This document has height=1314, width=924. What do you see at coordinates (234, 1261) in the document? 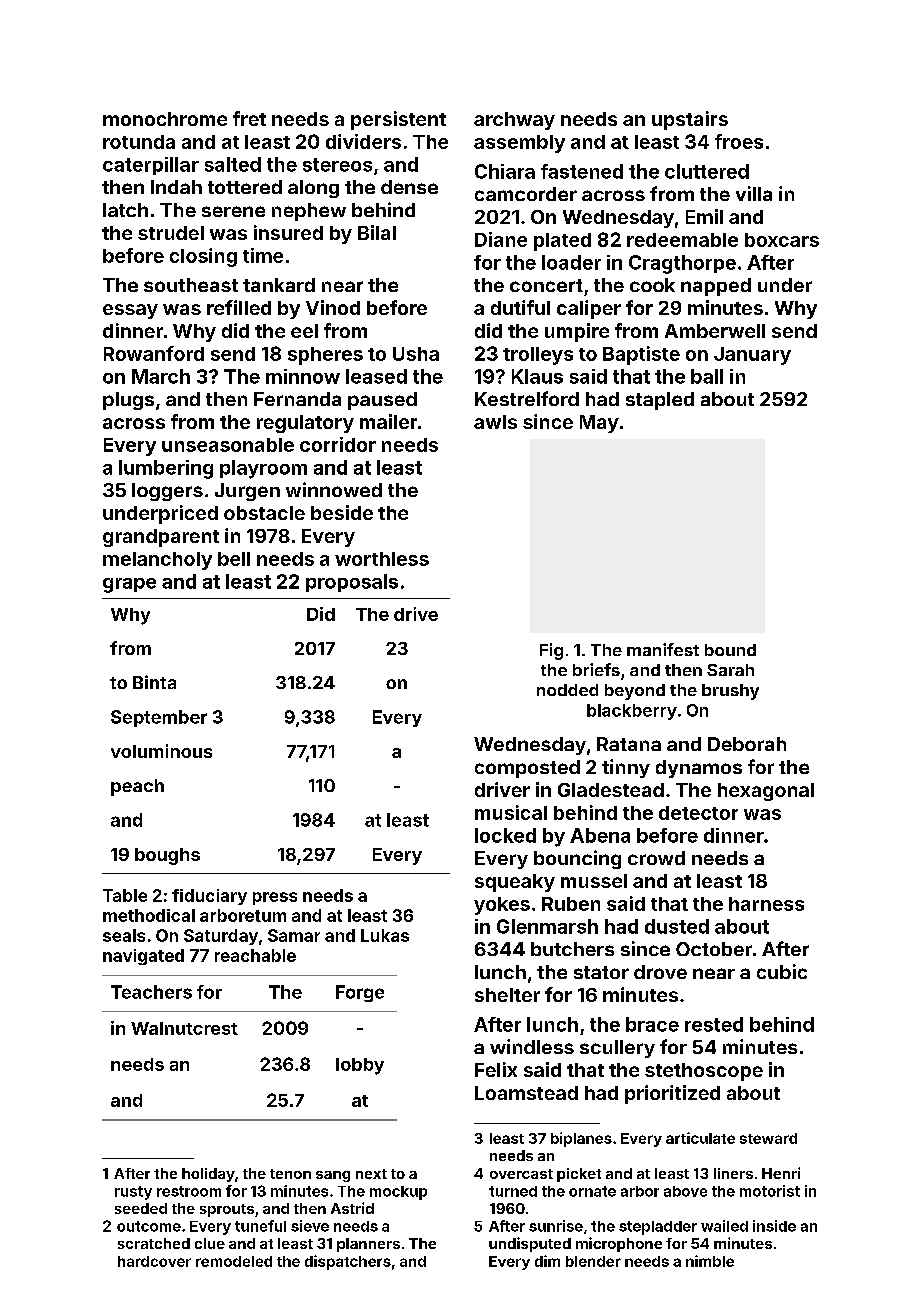
I see `remodeled` at bounding box center [234, 1261].
